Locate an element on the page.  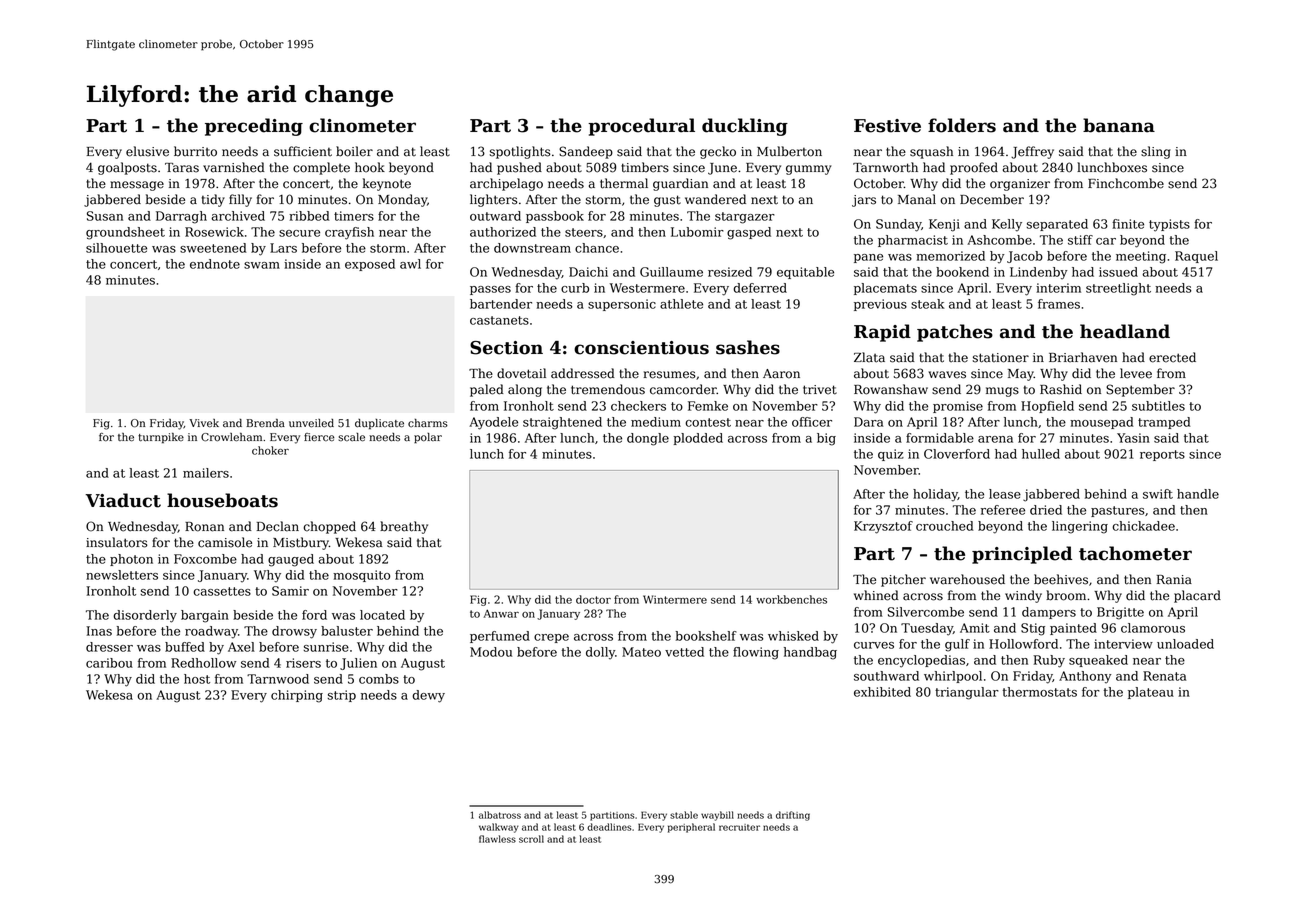
Krzysztof is located at coordinates (883, 527).
